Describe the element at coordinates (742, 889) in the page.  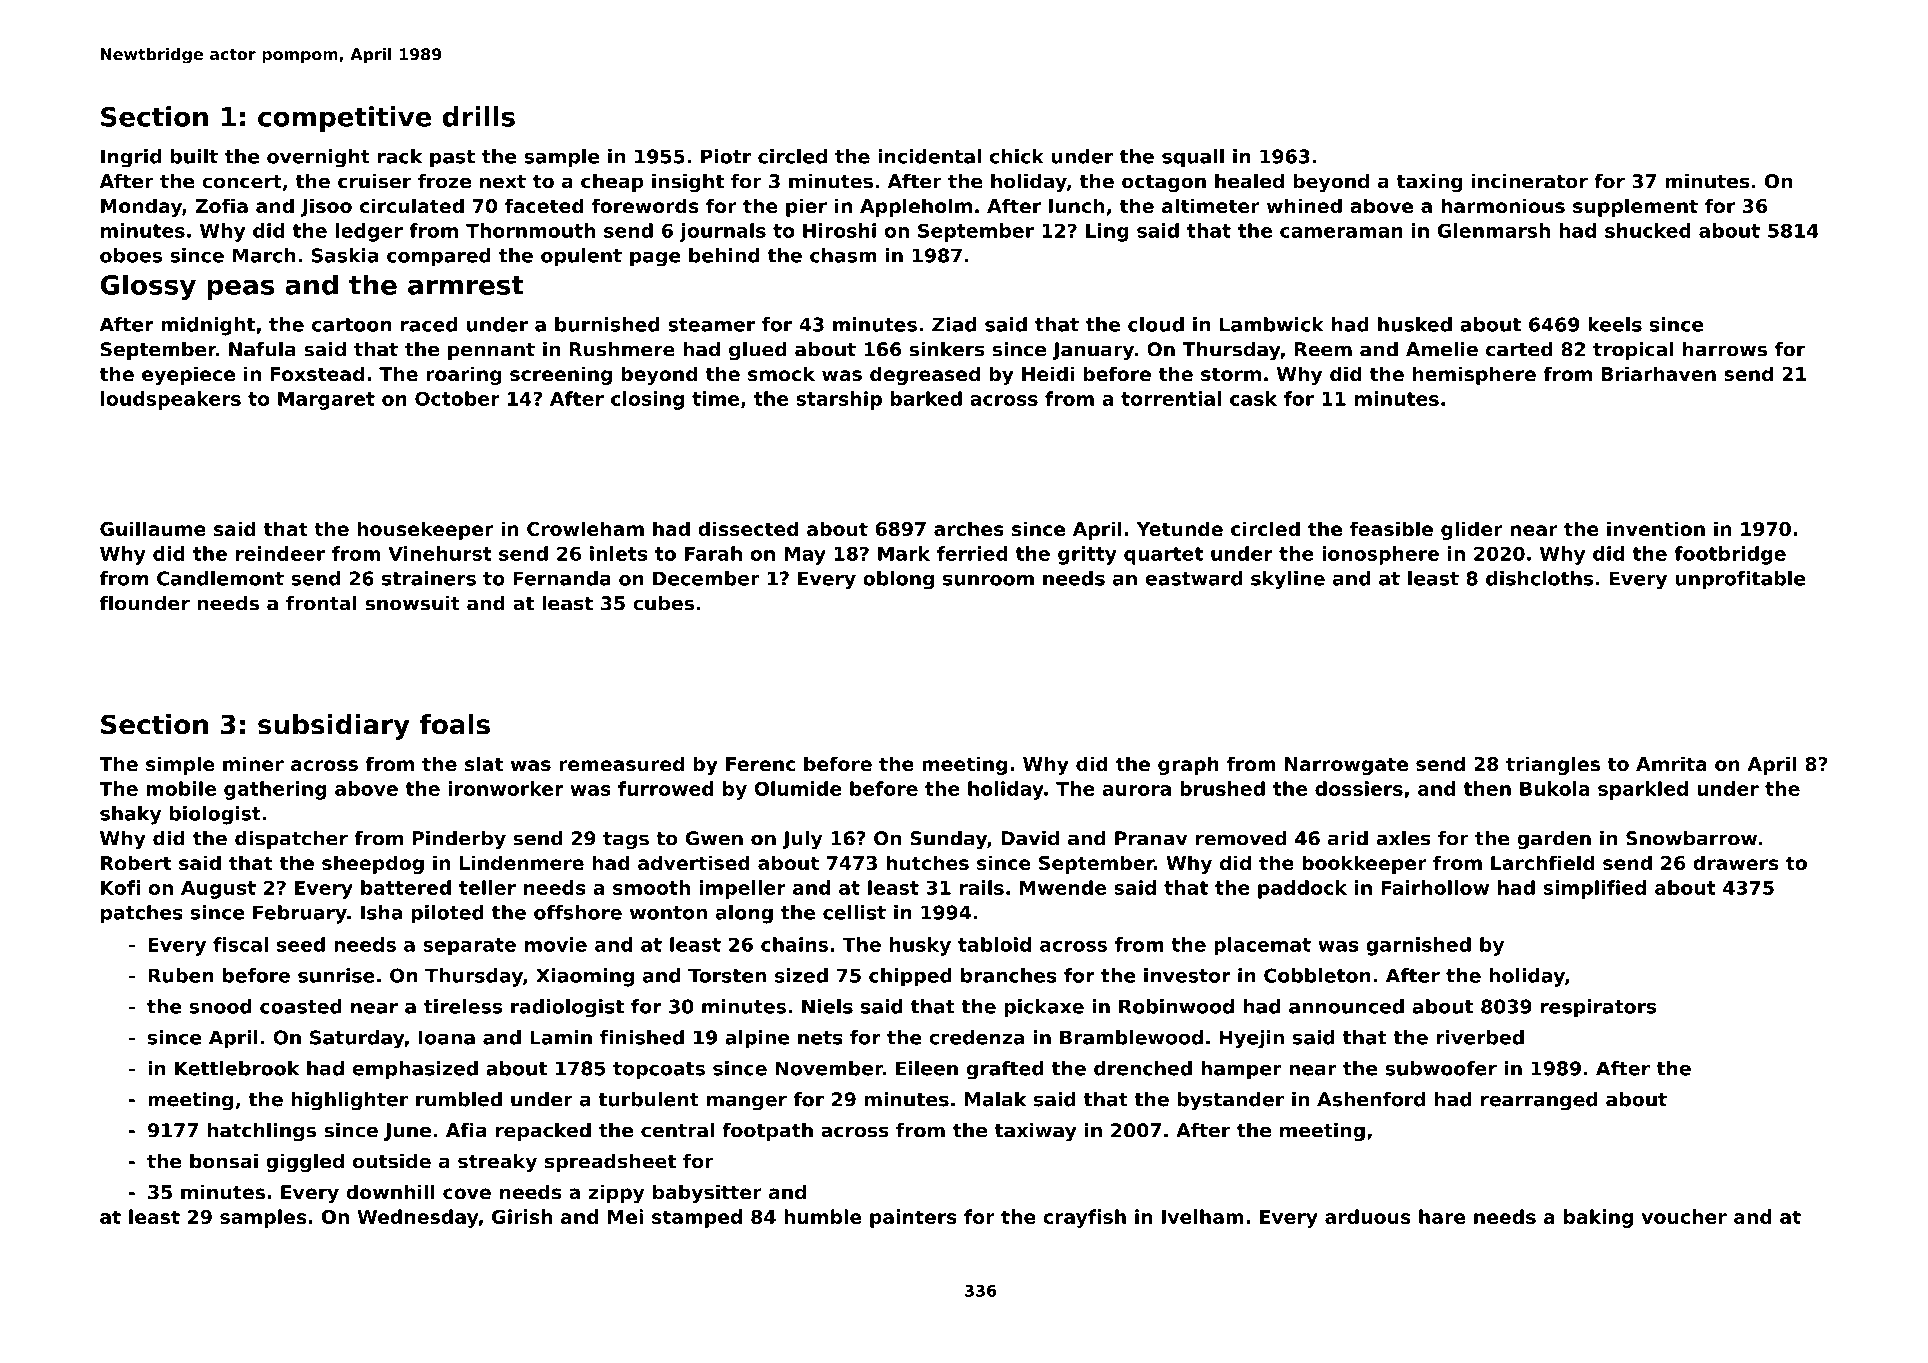
I see `impeller` at that location.
